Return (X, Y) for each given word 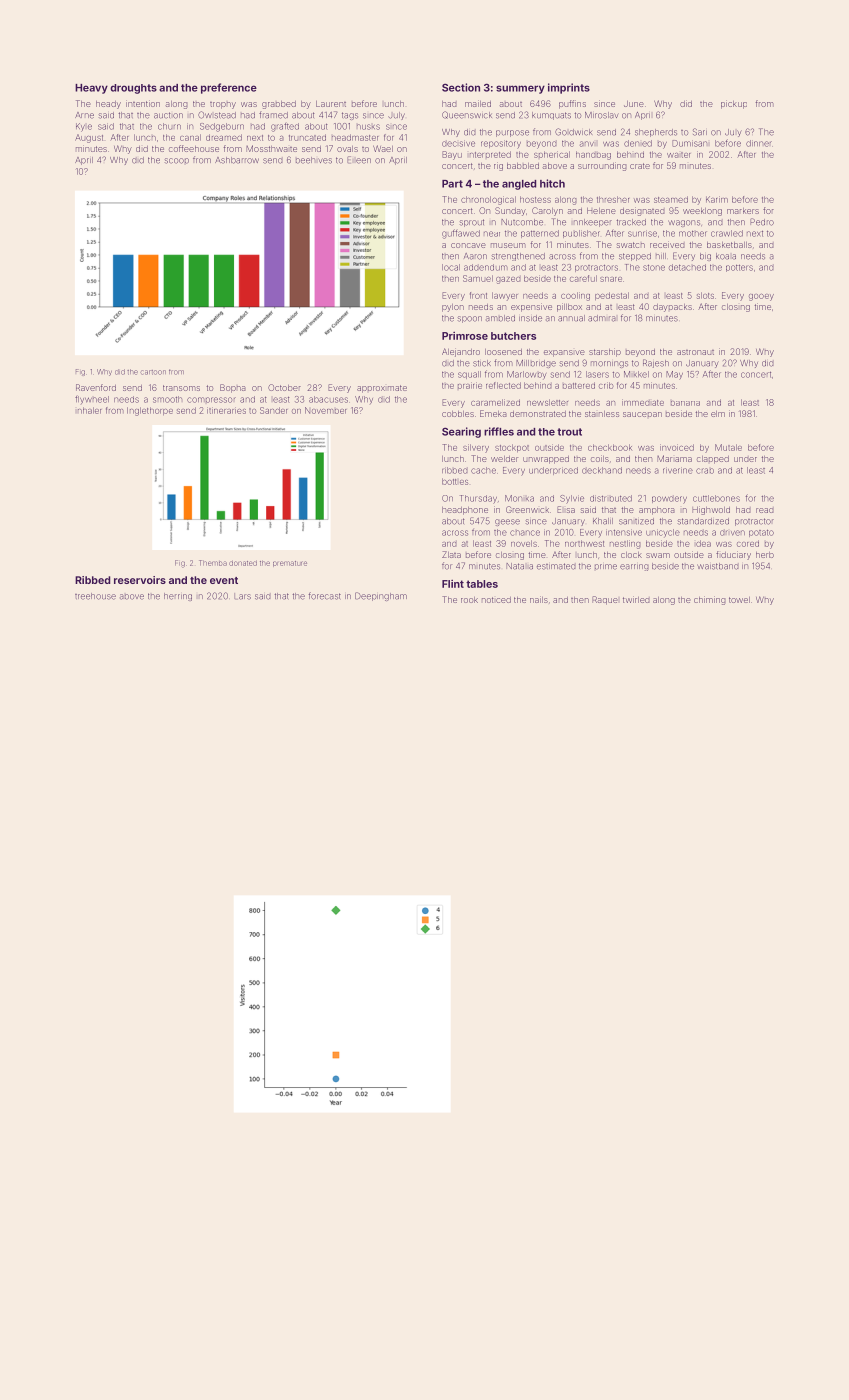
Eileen (359, 160)
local (451, 267)
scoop (177, 161)
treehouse (95, 596)
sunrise (642, 233)
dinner (759, 143)
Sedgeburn (222, 127)
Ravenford (96, 387)
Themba (213, 563)
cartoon (153, 372)
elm (718, 414)
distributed (611, 498)
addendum (486, 267)
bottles (455, 481)
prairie (470, 385)
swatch (631, 245)
